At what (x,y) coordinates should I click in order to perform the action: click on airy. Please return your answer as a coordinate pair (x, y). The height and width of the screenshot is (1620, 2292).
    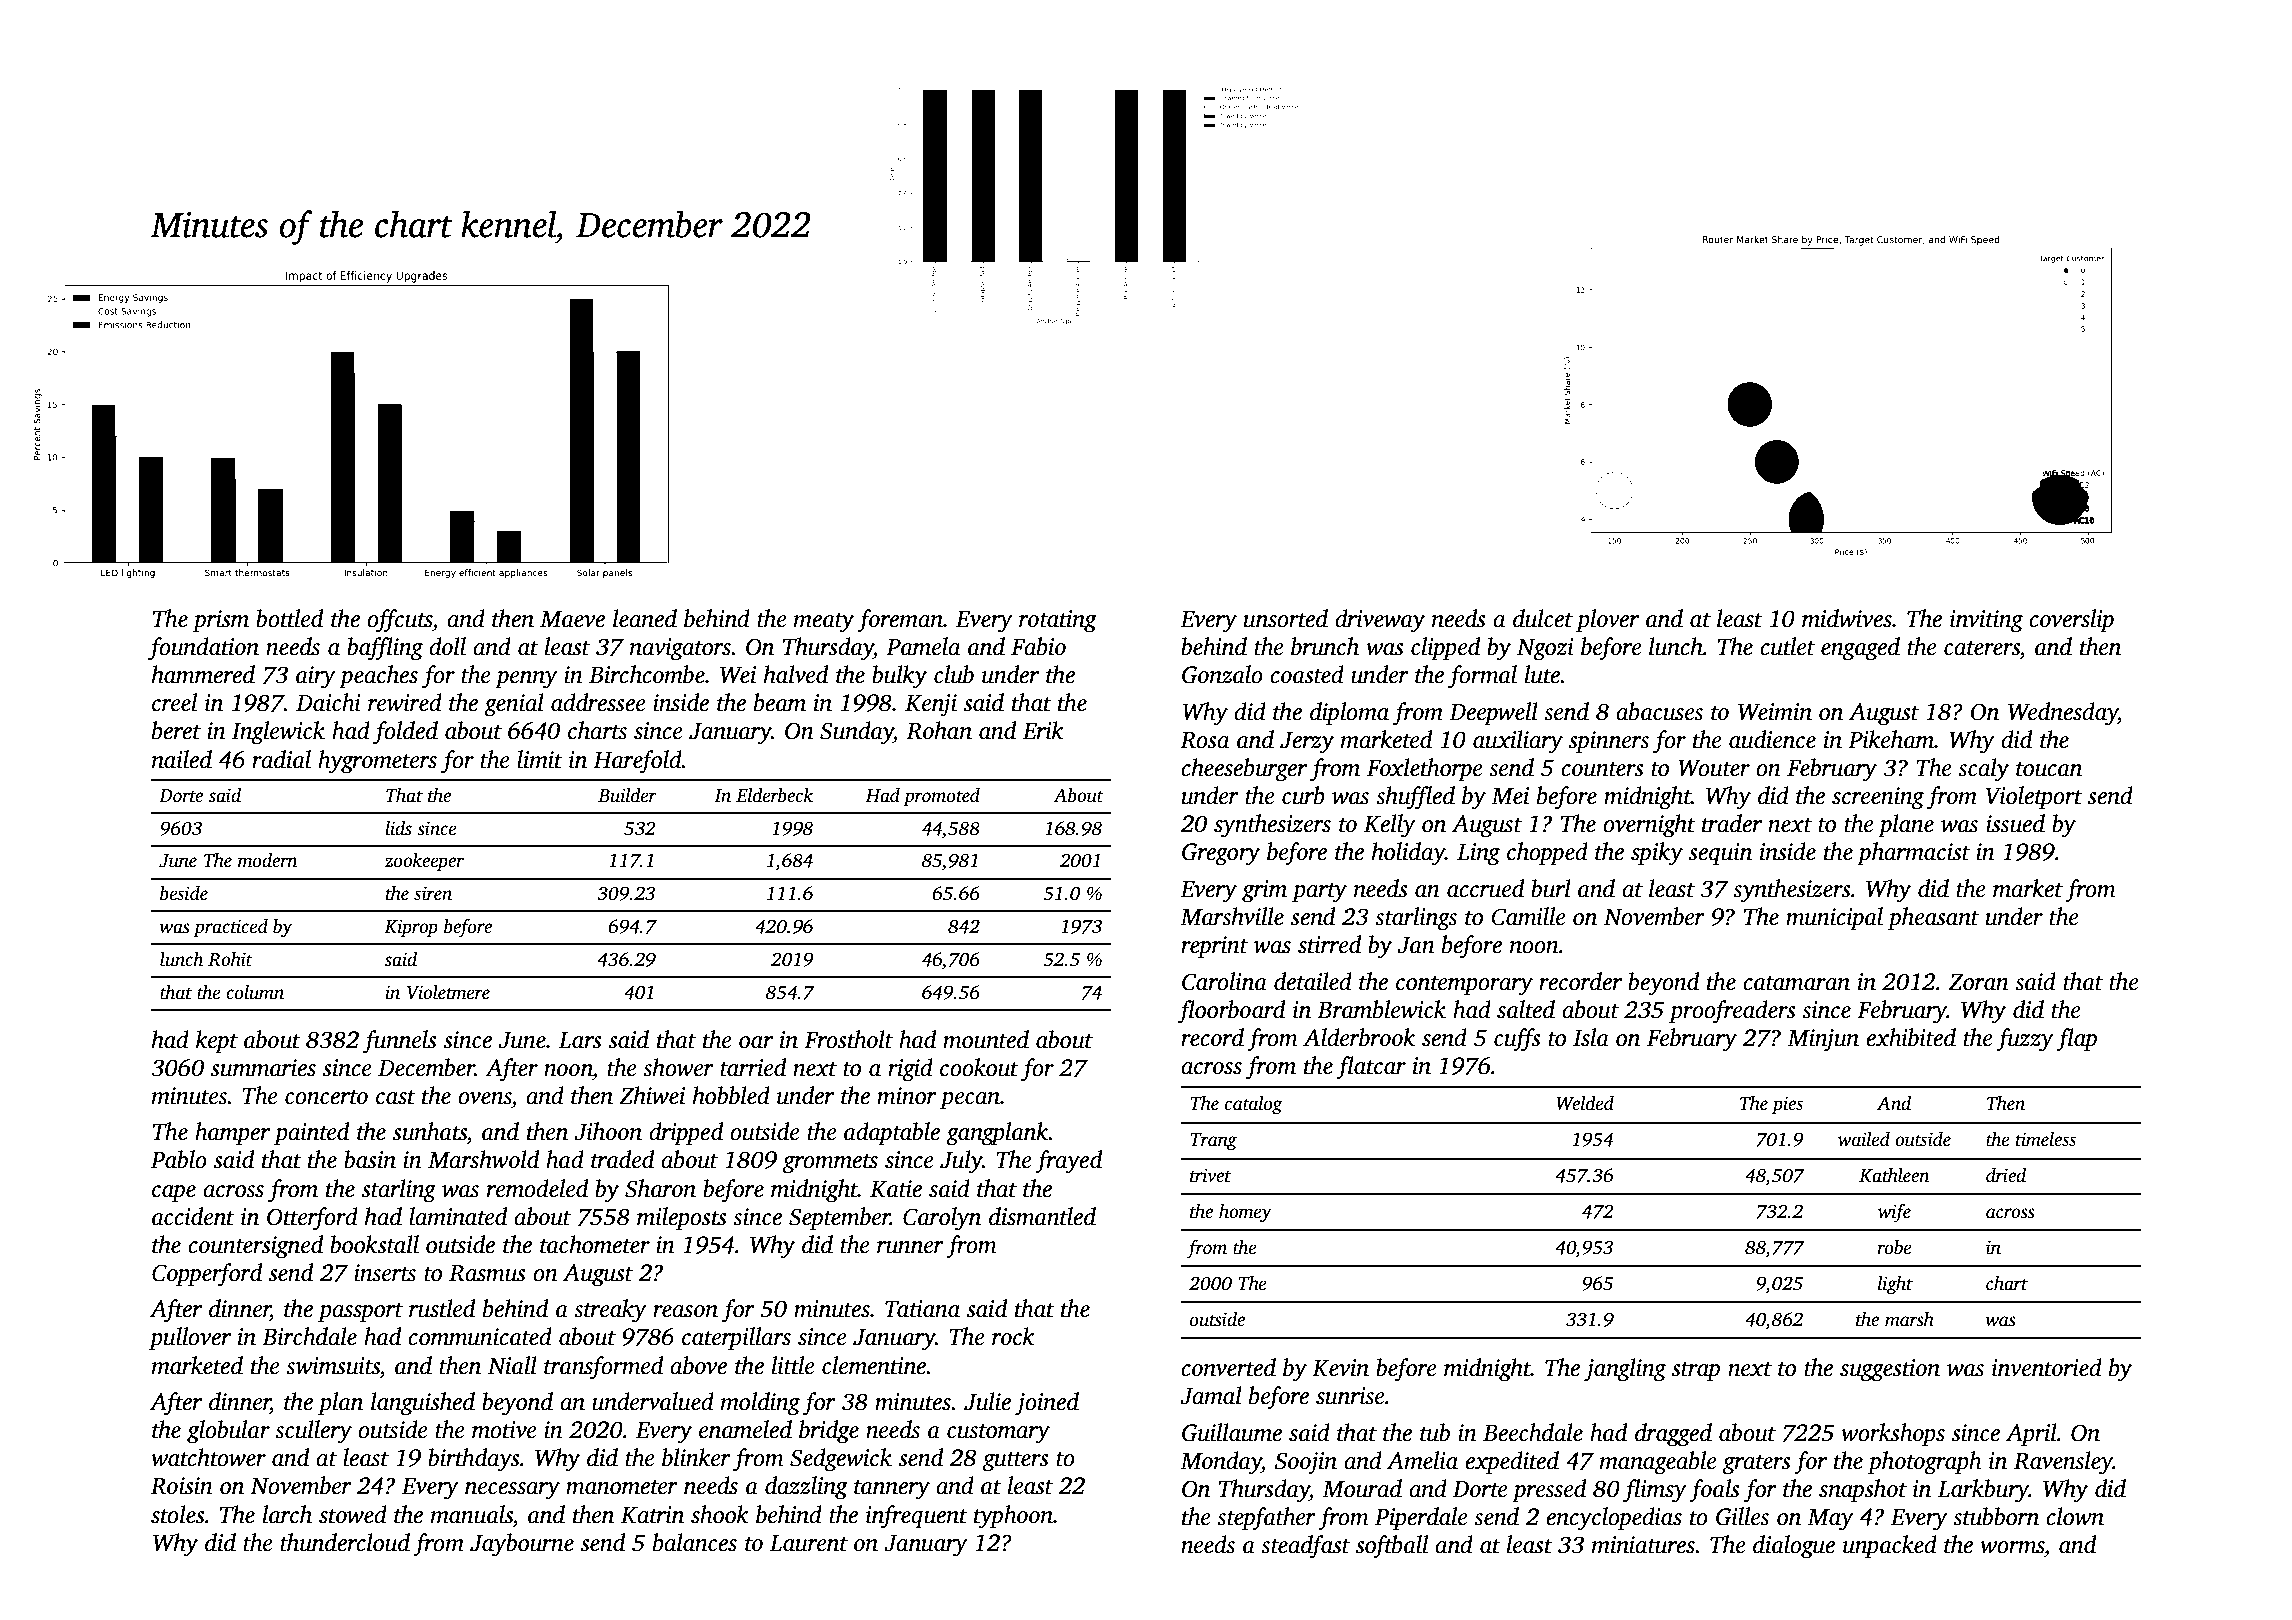
    Looking at the image, I should click on (316, 677).
